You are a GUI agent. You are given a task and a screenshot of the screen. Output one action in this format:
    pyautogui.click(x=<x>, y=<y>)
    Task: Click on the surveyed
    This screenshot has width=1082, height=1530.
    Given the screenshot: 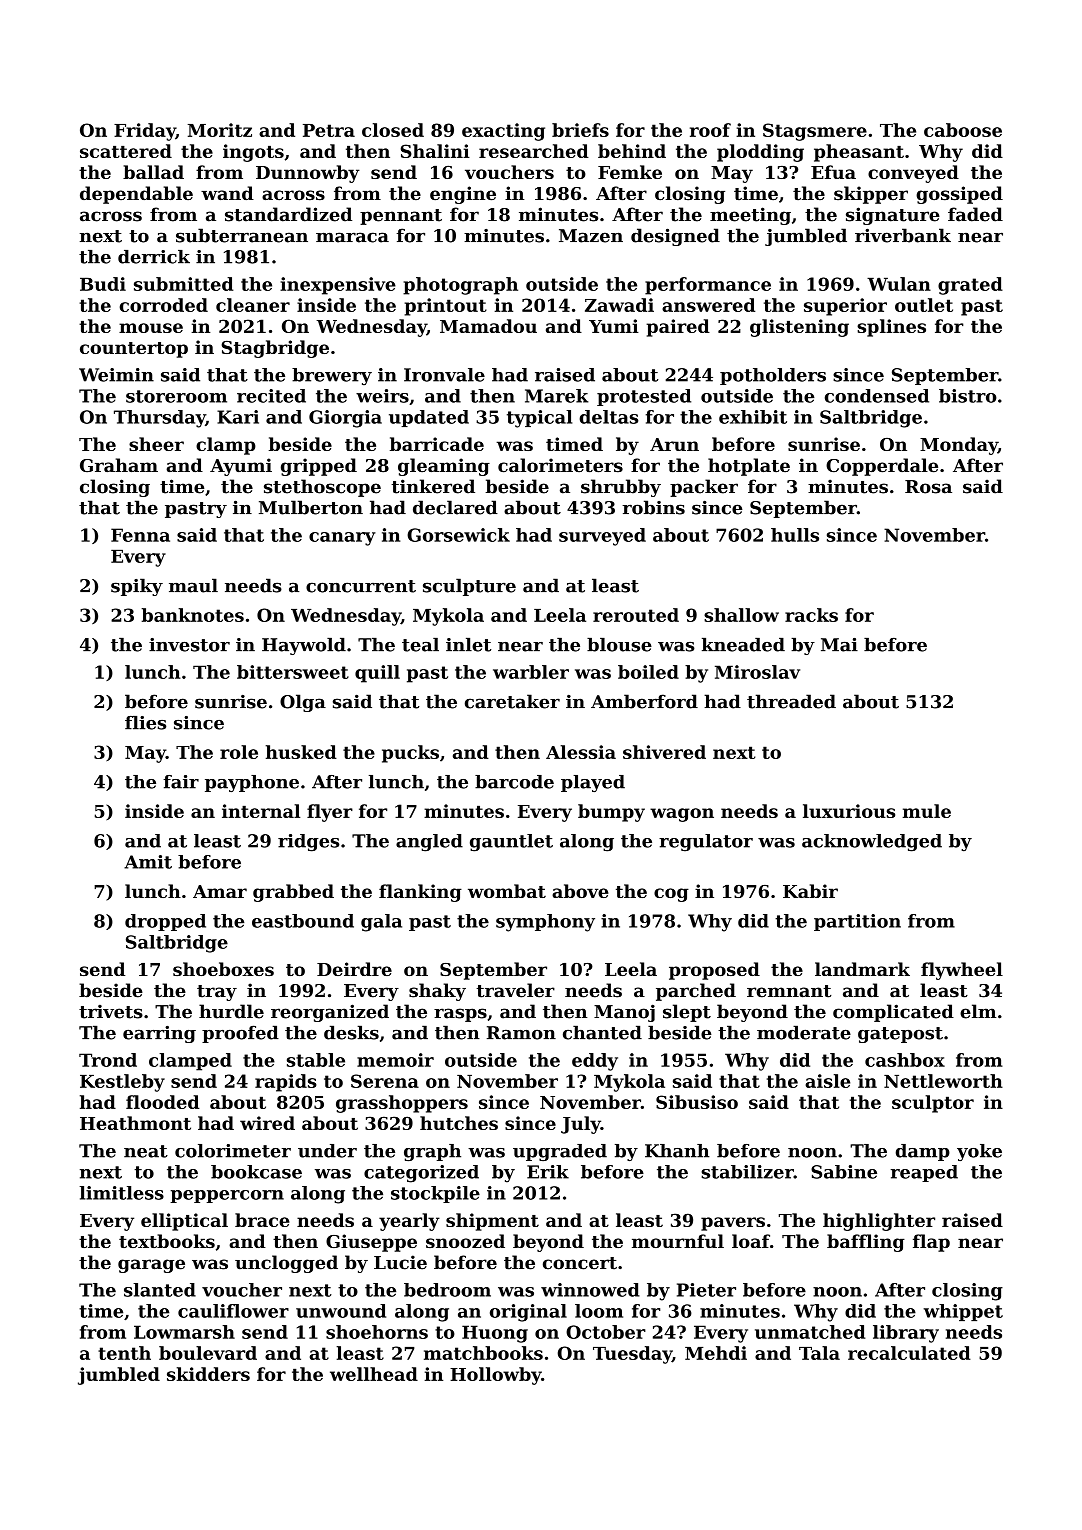 What is the action you would take?
    pyautogui.click(x=602, y=537)
